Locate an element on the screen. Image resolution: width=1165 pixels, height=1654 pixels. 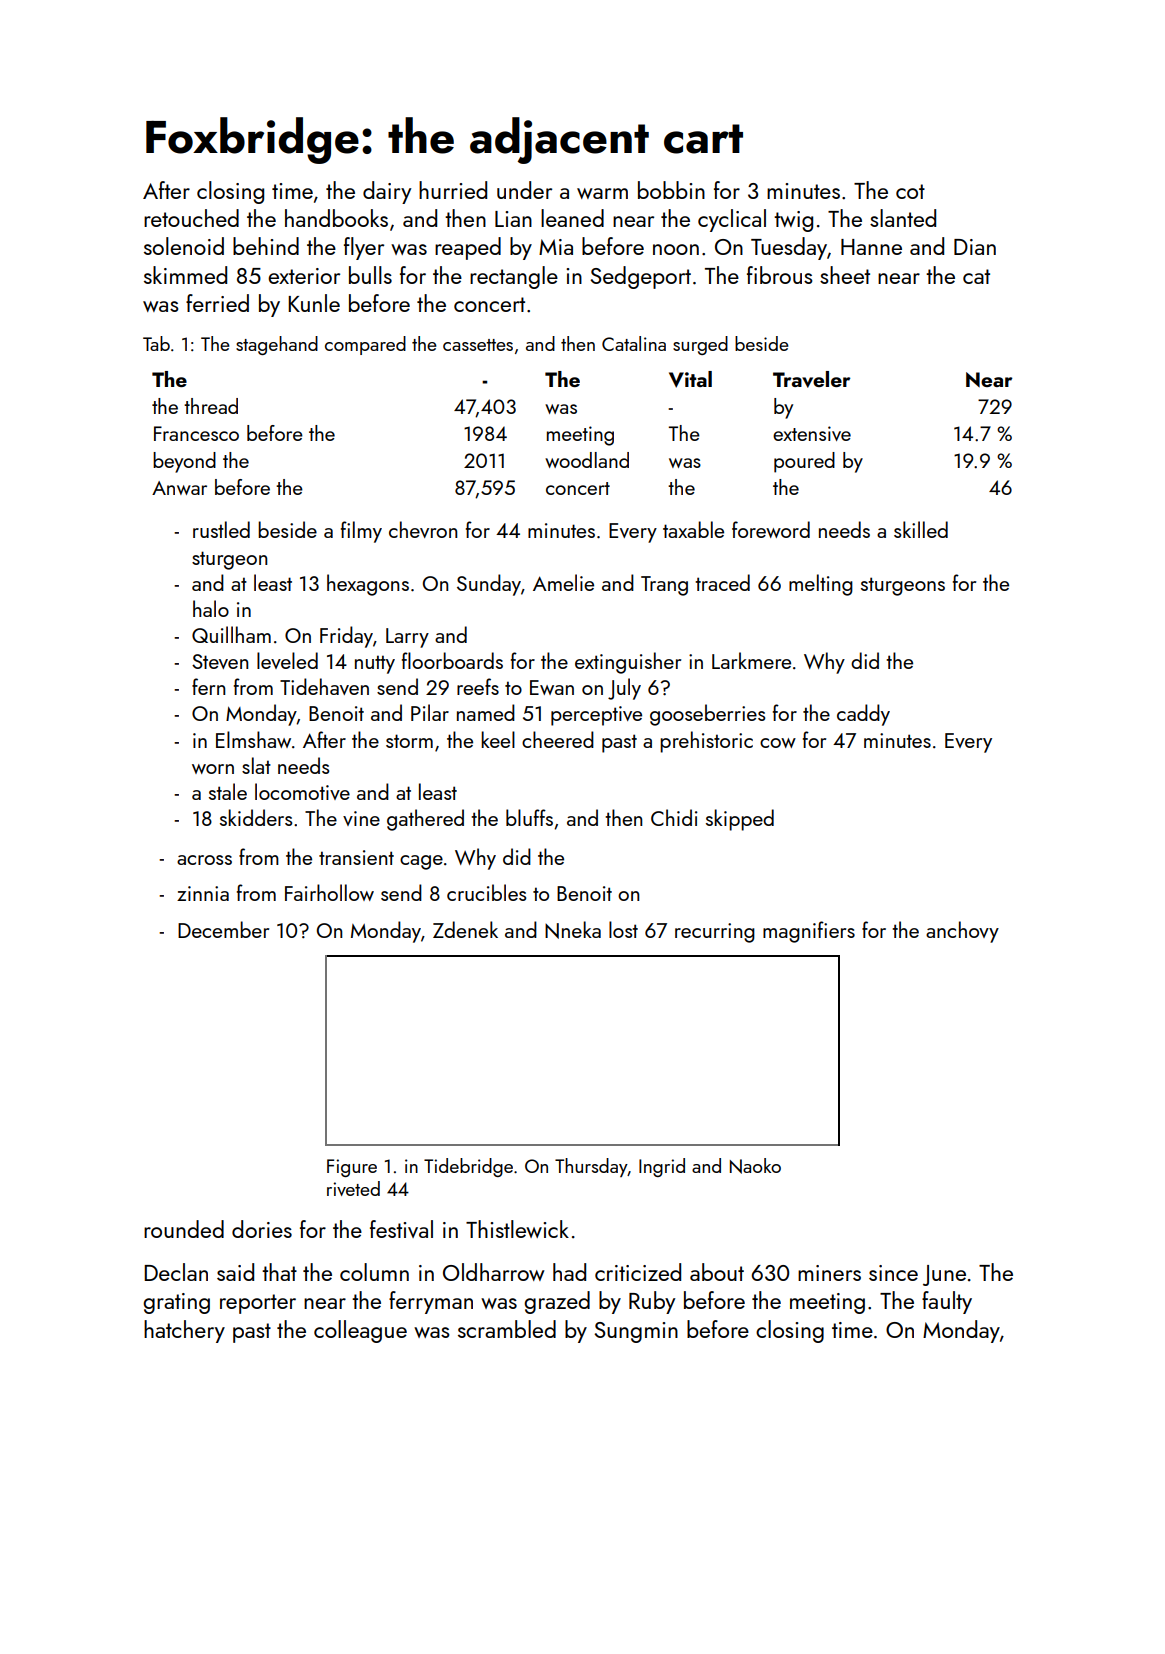
skilled is located at coordinates (921, 529).
